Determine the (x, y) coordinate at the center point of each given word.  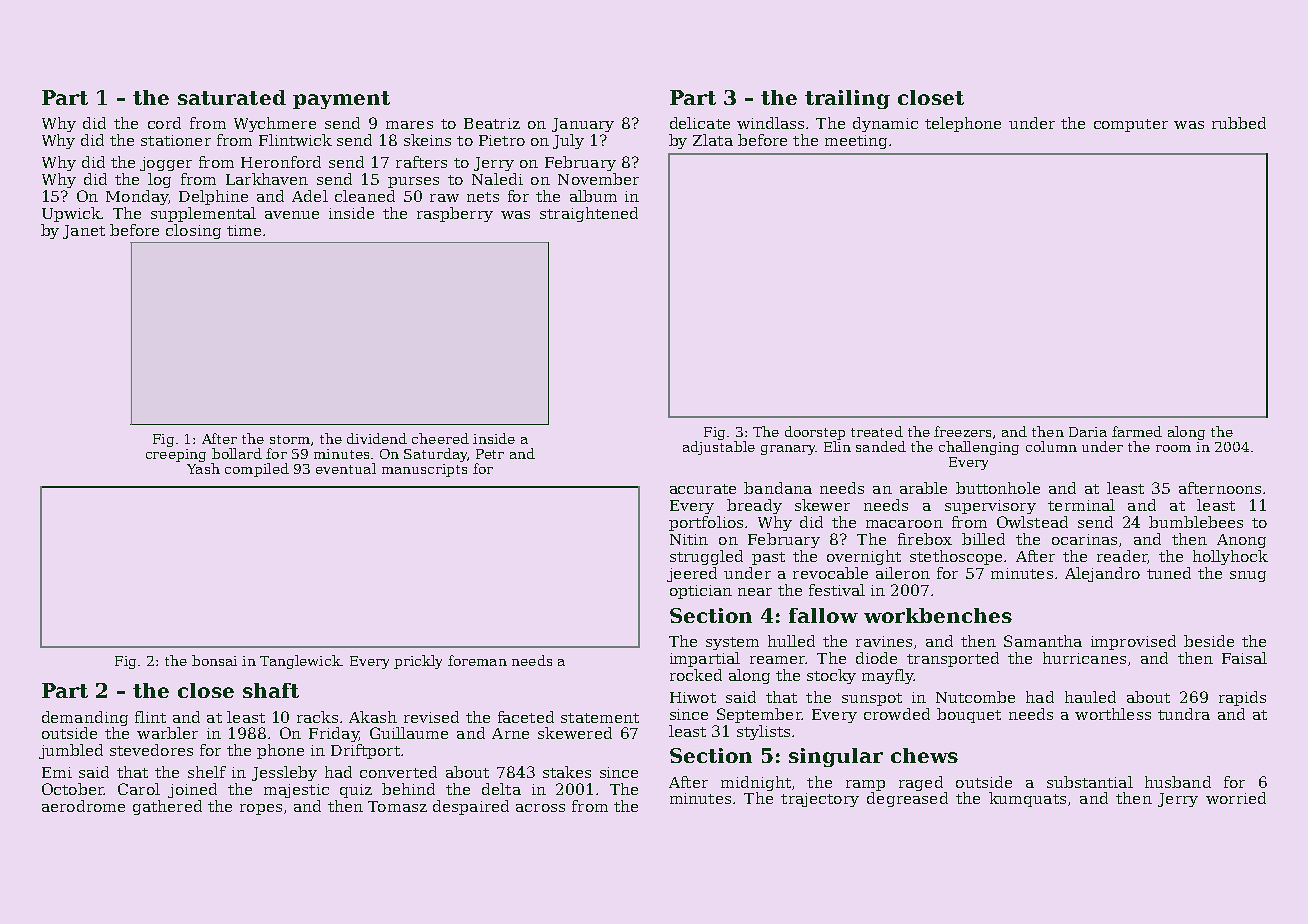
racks (317, 717)
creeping (176, 455)
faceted (526, 717)
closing (193, 231)
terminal (1081, 505)
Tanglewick (300, 662)
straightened (589, 214)
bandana (778, 488)
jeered (692, 574)
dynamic (885, 124)
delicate (700, 123)
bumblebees (1196, 522)
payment (341, 100)
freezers (962, 431)
